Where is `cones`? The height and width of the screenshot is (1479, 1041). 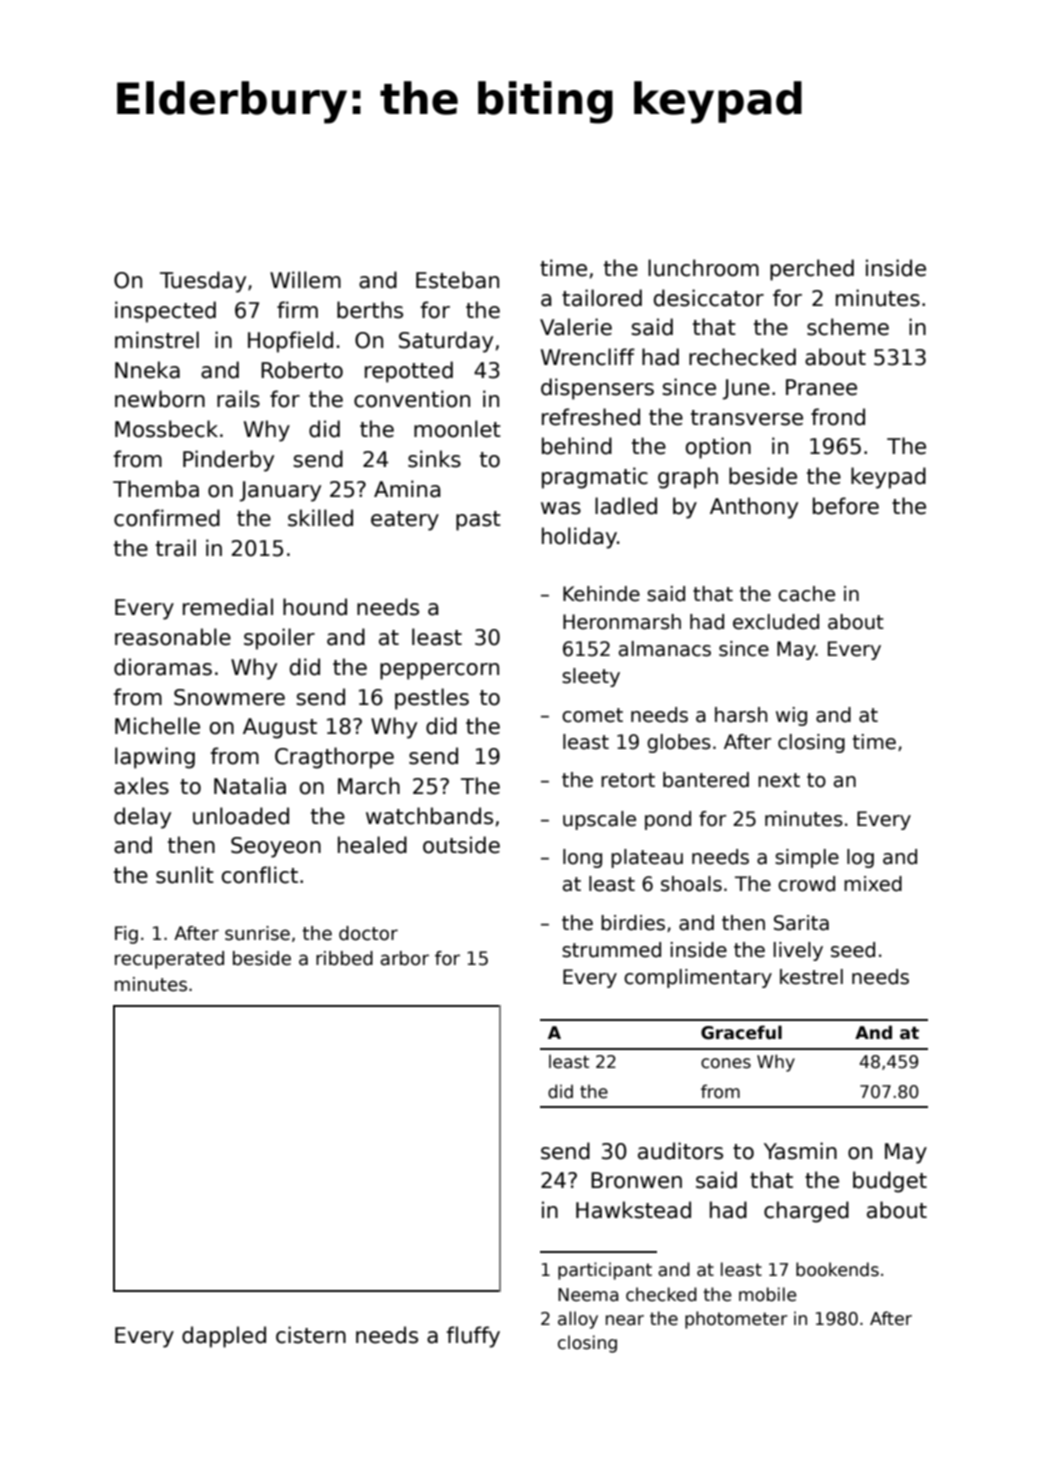
cones is located at coordinates (726, 1063).
